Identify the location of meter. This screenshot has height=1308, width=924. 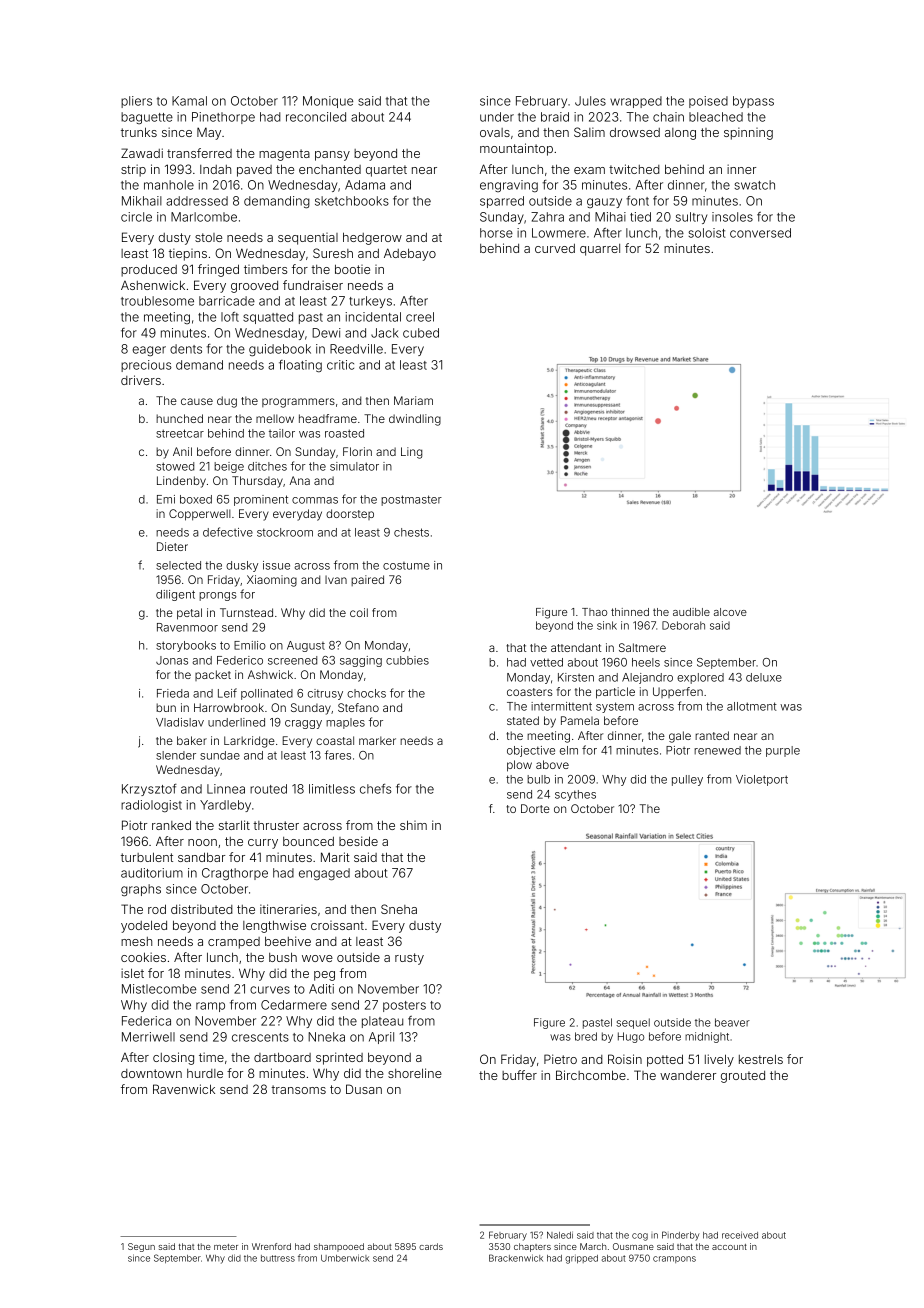
(226, 1247).
